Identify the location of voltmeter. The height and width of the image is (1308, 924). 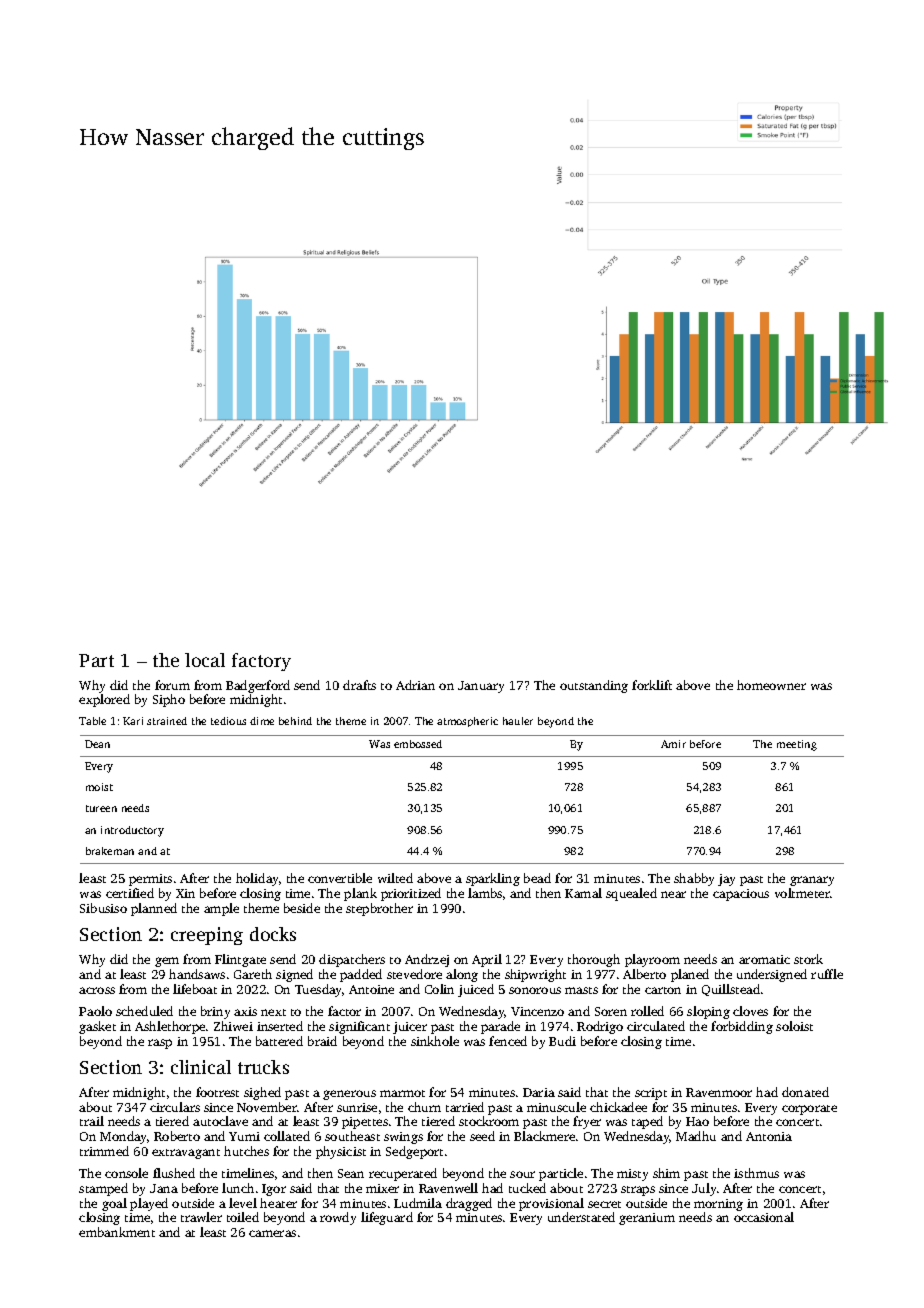
(802, 893).
